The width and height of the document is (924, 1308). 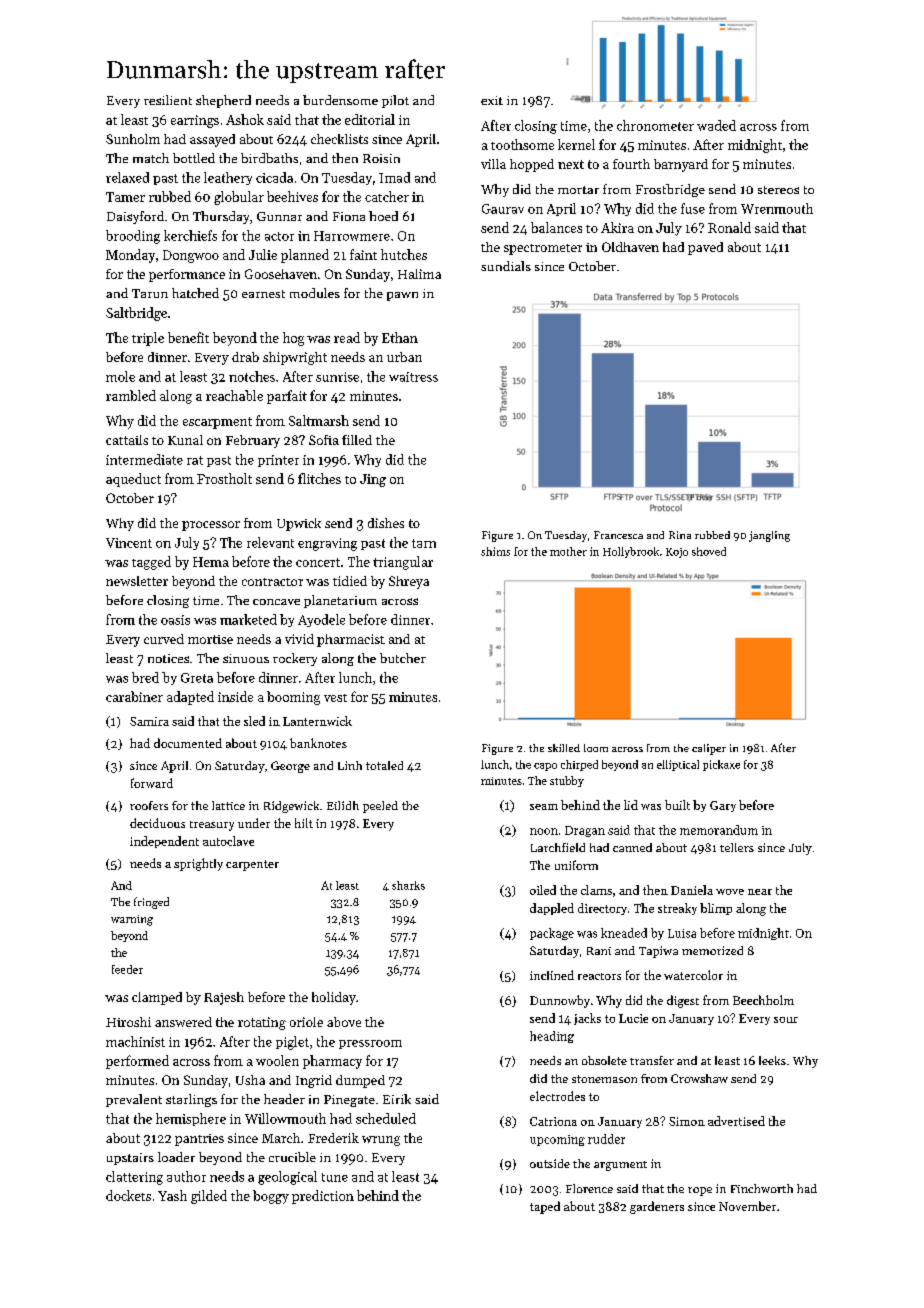 What do you see at coordinates (632, 847) in the document?
I see `canned` at bounding box center [632, 847].
